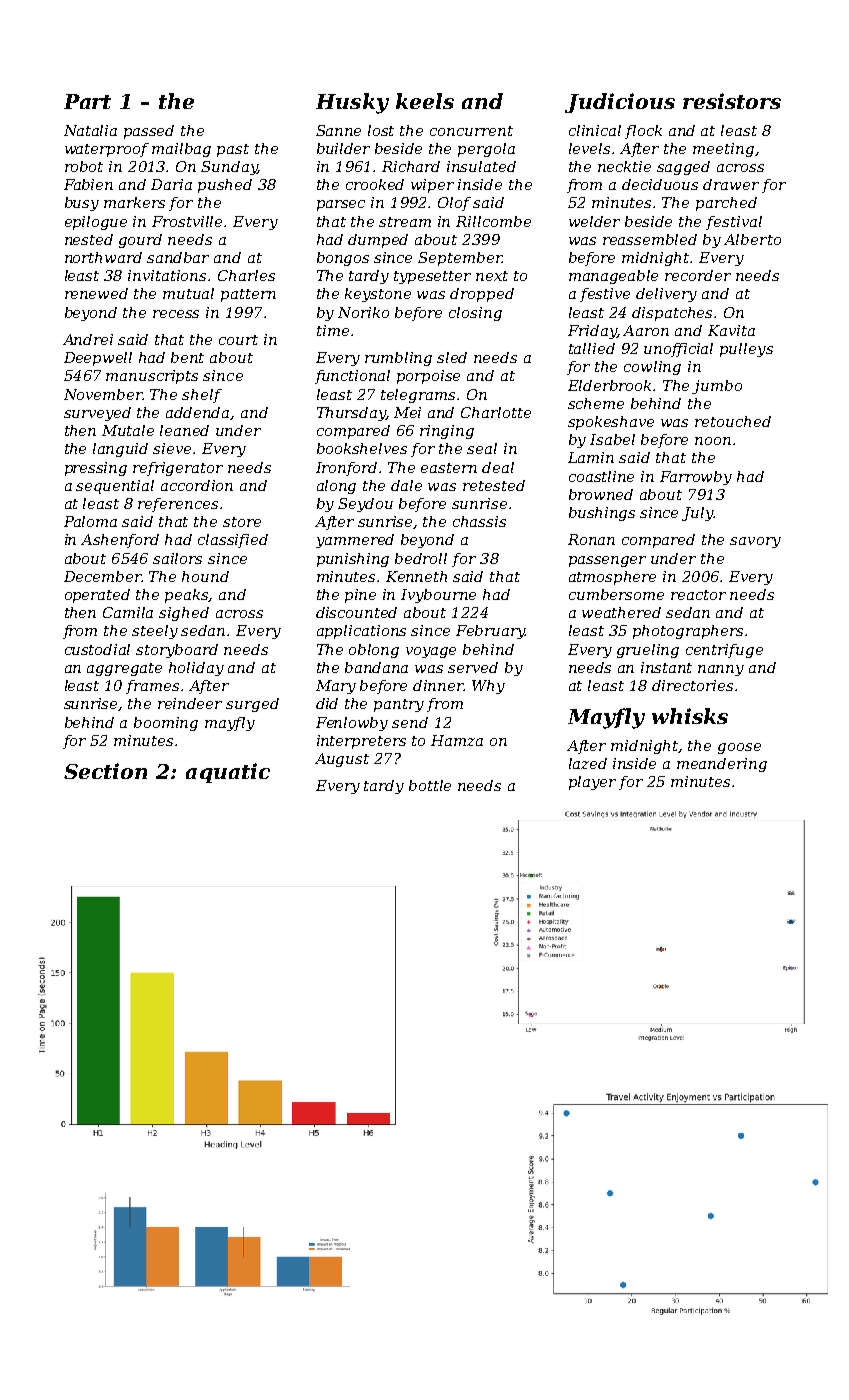 Image resolution: width=849 pixels, height=1400 pixels. Describe the element at coordinates (97, 649) in the screenshot. I see `custodial` at that location.
